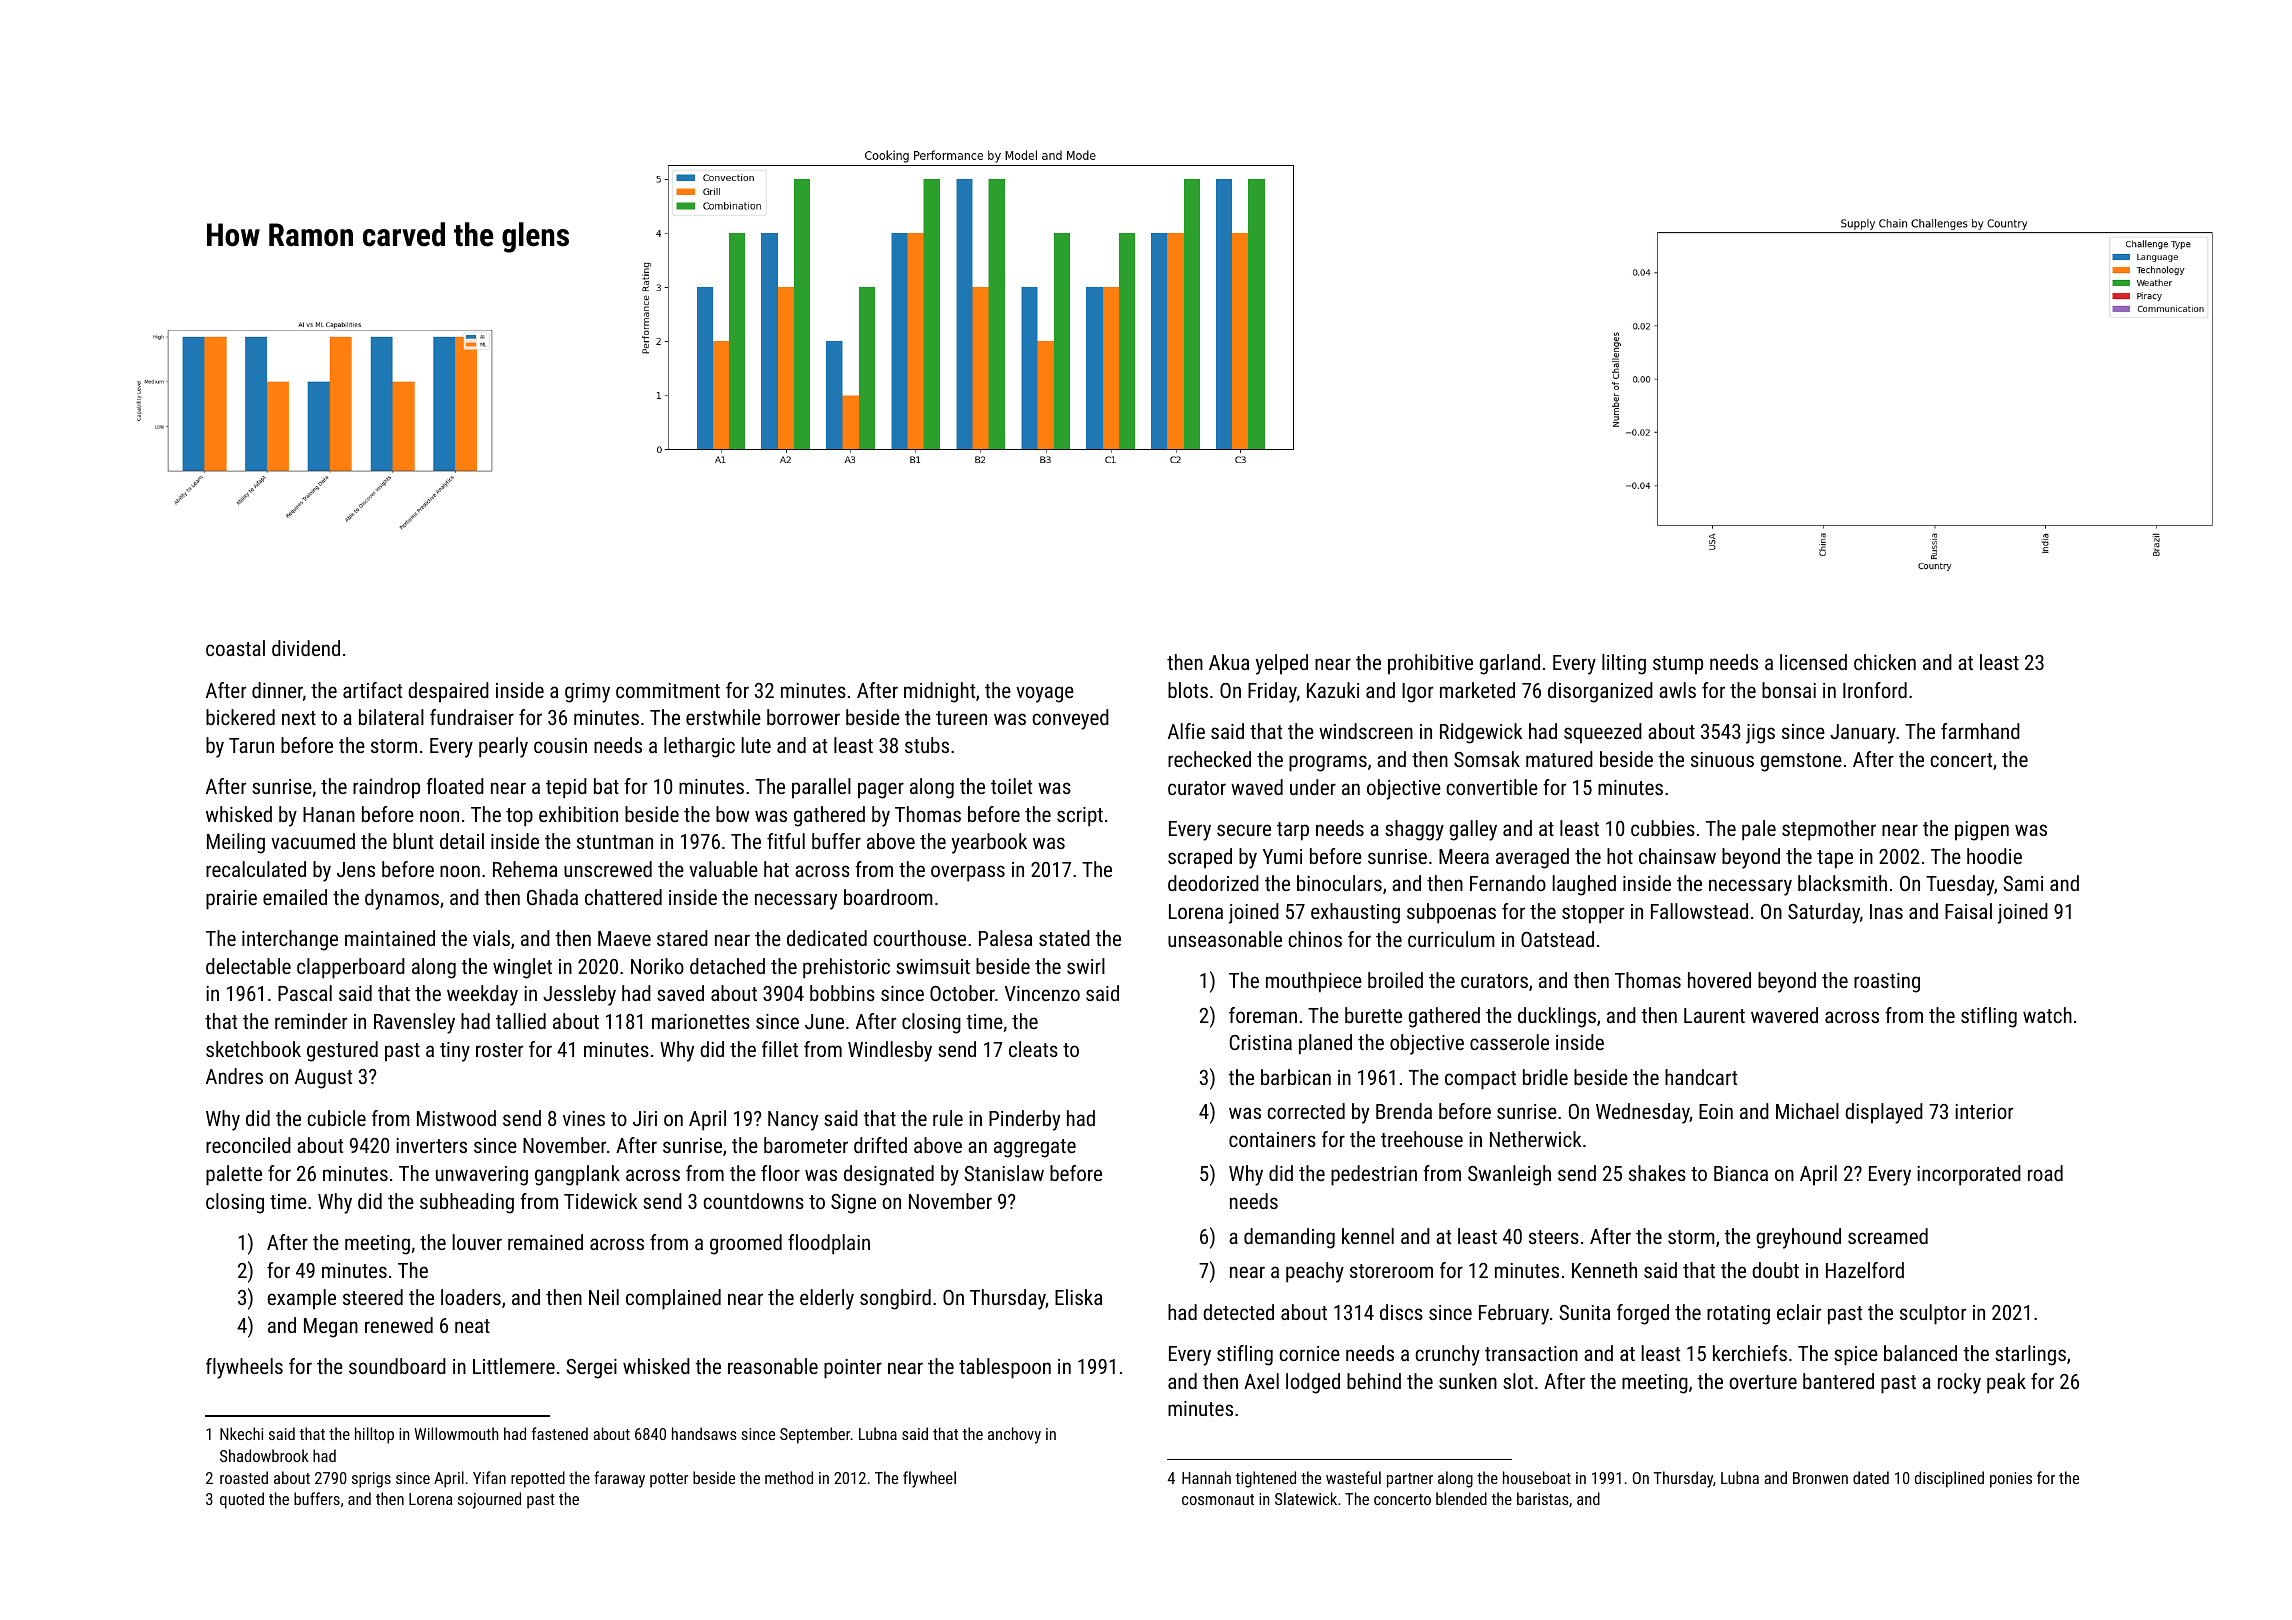 Image resolution: width=2292 pixels, height=1620 pixels. What do you see at coordinates (1888, 1236) in the document?
I see `screamed` at bounding box center [1888, 1236].
